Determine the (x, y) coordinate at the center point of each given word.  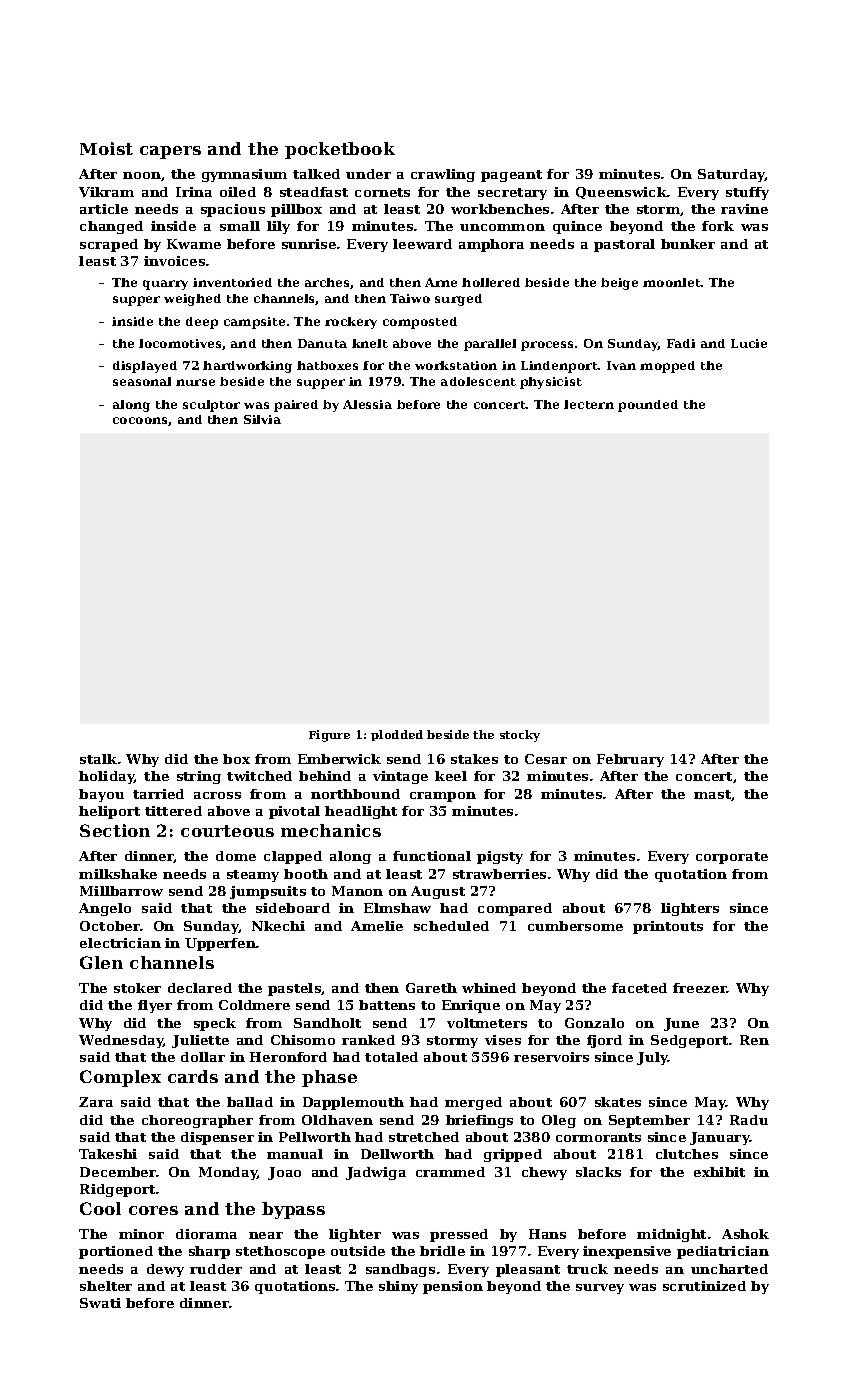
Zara (96, 1102)
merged (473, 1103)
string (199, 777)
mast (713, 795)
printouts (668, 927)
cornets (382, 192)
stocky (520, 736)
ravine (744, 209)
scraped (109, 245)
